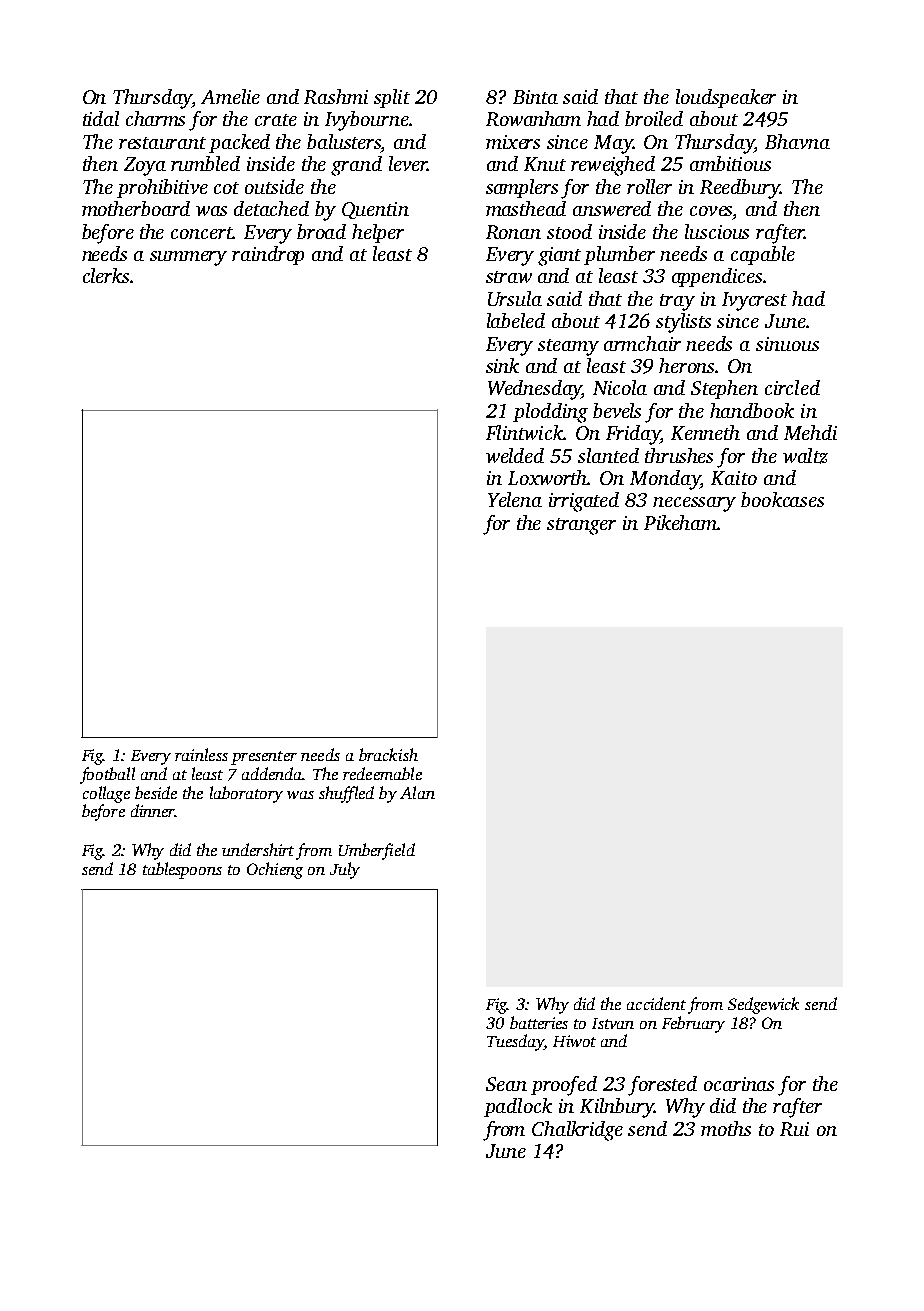 The image size is (924, 1311). Describe the element at coordinates (794, 1129) in the screenshot. I see `Rui` at that location.
